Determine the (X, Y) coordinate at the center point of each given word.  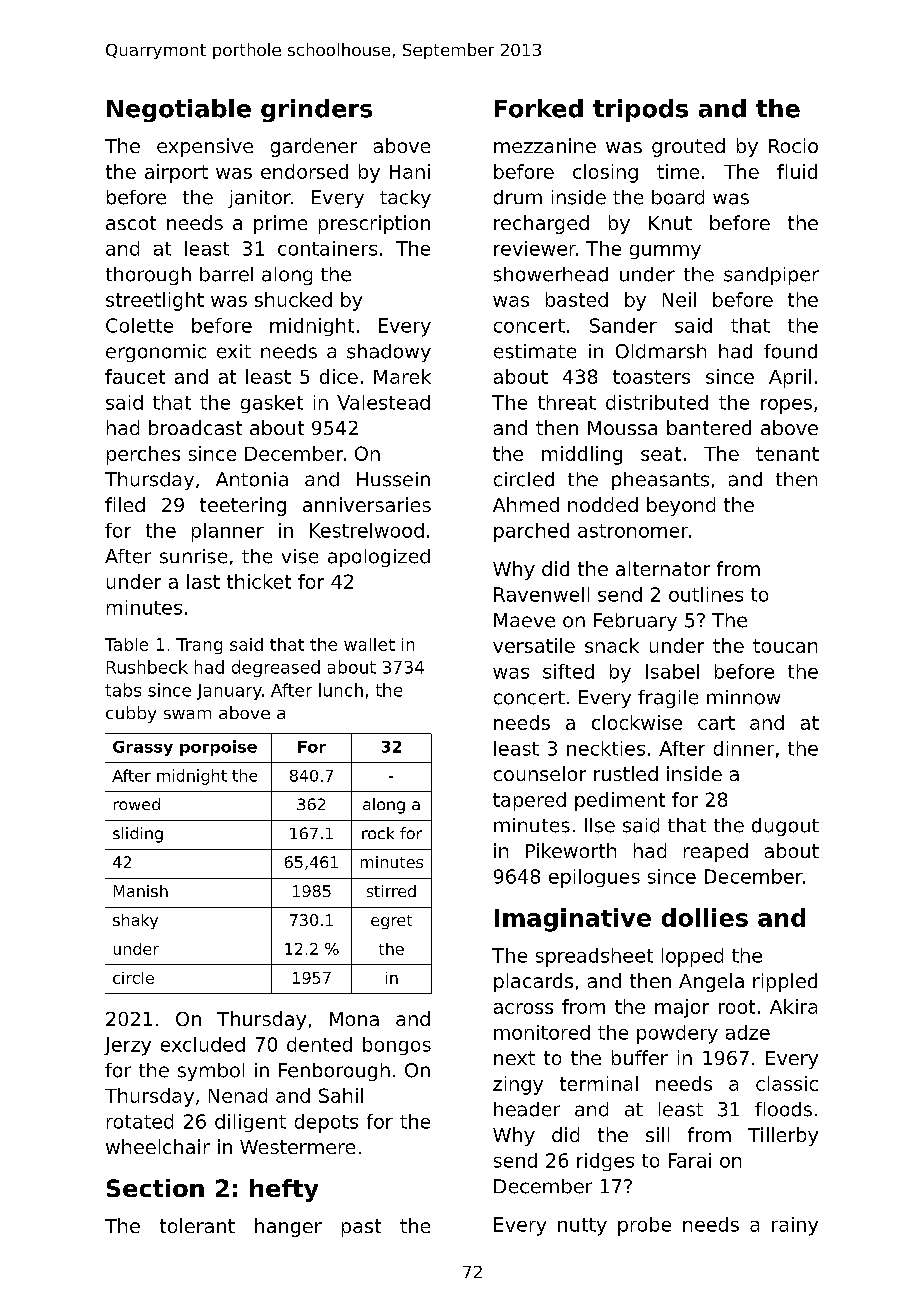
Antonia (252, 479)
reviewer (535, 248)
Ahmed (526, 504)
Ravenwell (541, 594)
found (790, 351)
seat (661, 454)
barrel (226, 274)
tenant (787, 454)
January (229, 692)
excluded (203, 1044)
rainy (795, 1226)
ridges (605, 1162)
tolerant (197, 1225)
